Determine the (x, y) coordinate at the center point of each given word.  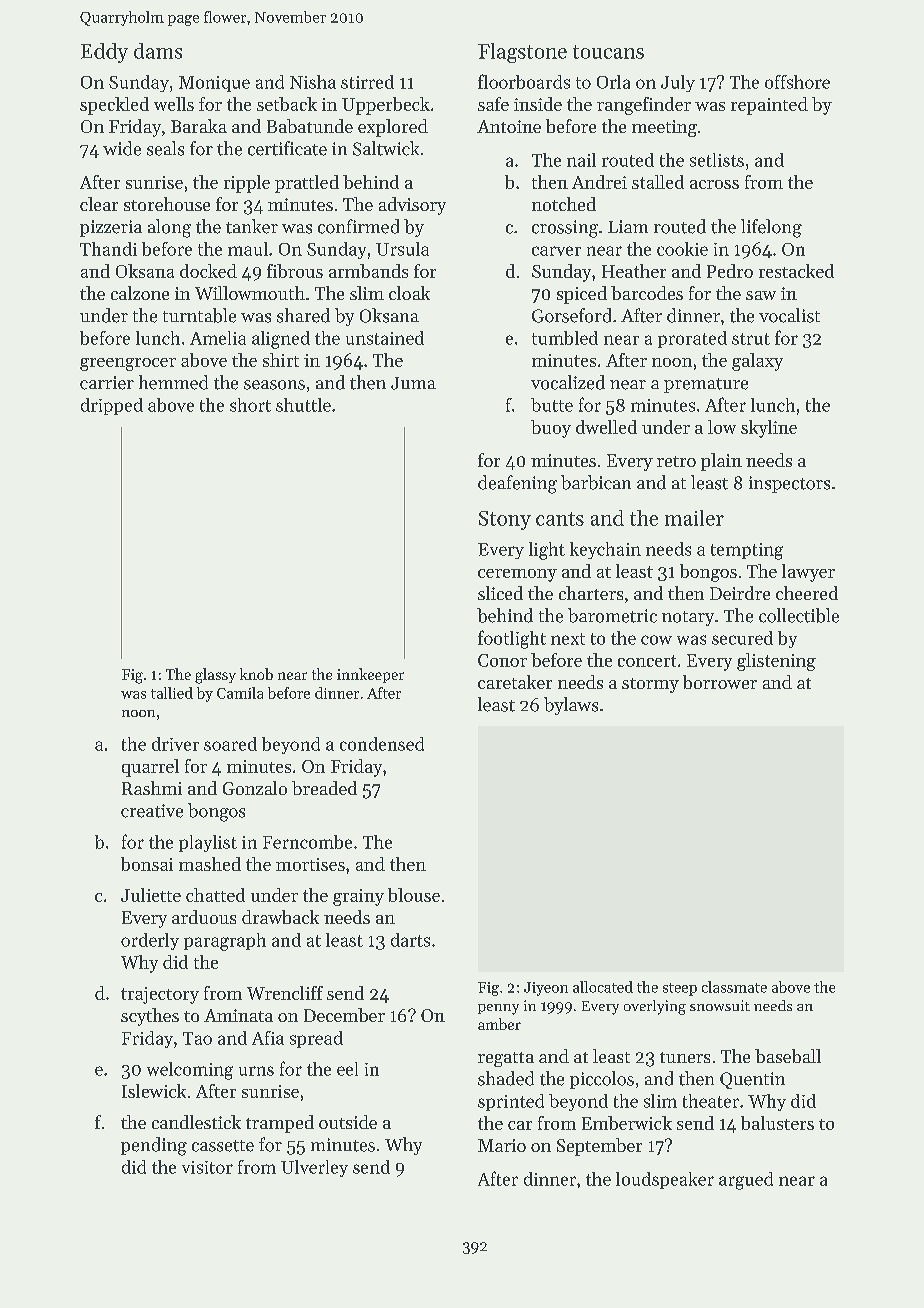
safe (493, 104)
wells (174, 104)
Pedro (730, 271)
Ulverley (314, 1168)
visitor (207, 1167)
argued (746, 1181)
